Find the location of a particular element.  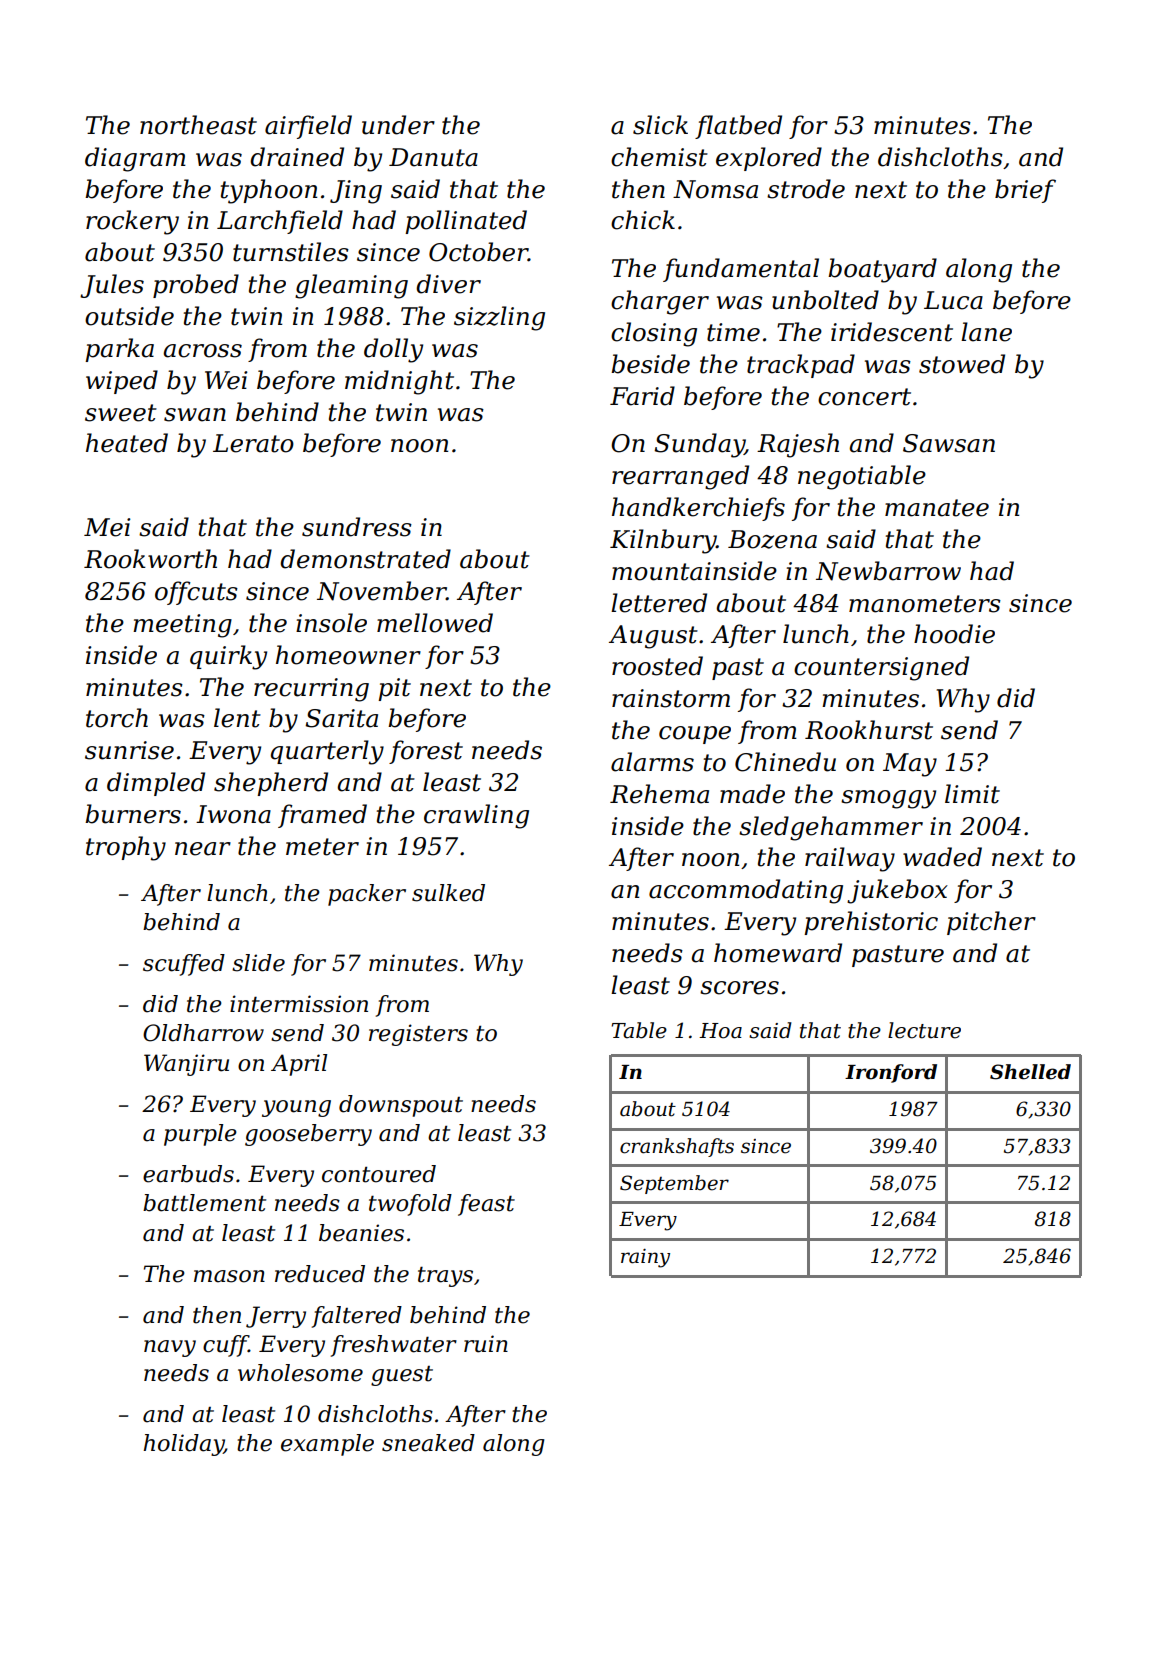

lane is located at coordinates (986, 332).
